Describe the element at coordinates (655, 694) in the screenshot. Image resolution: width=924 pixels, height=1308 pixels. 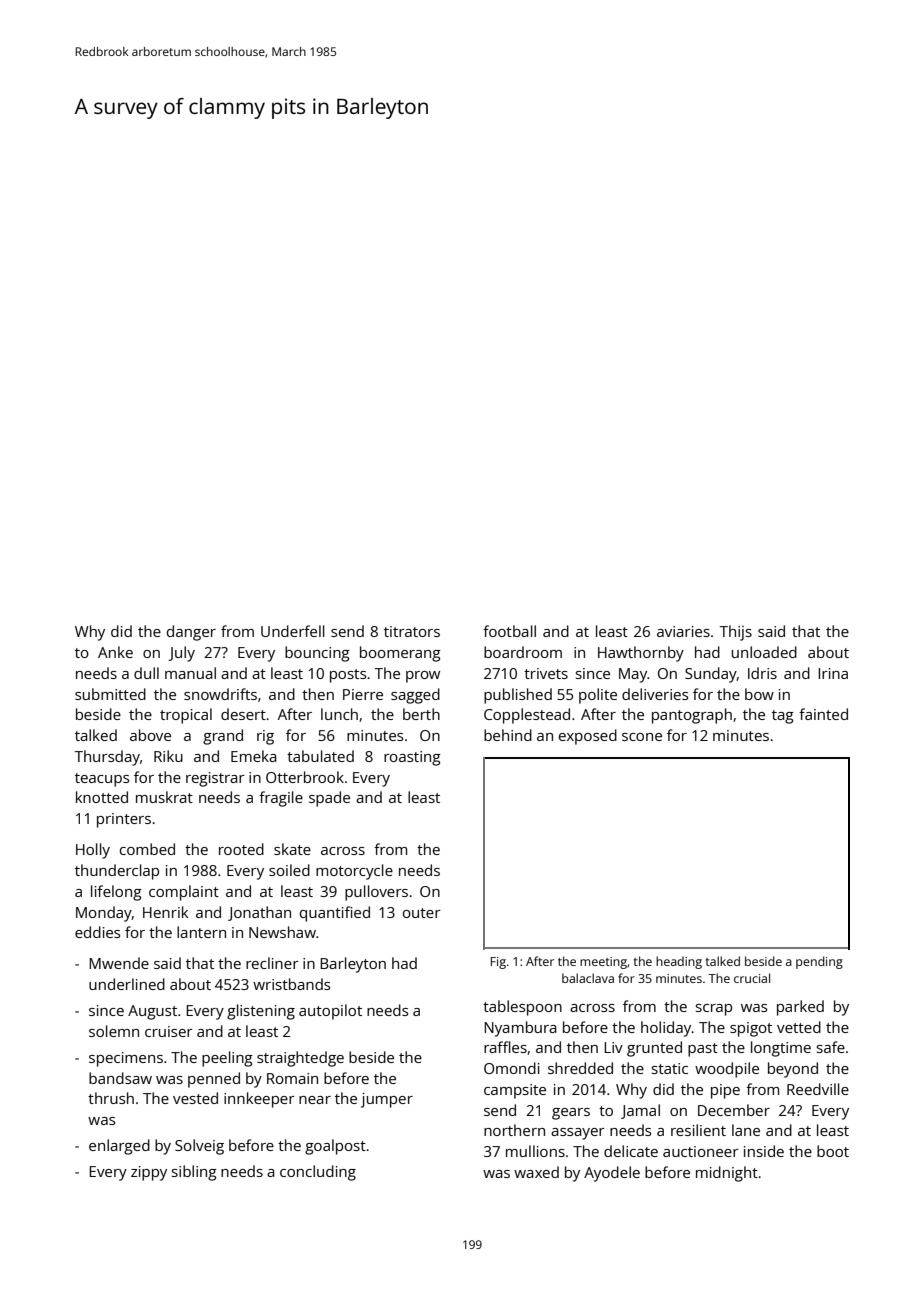
I see `deliveries` at that location.
